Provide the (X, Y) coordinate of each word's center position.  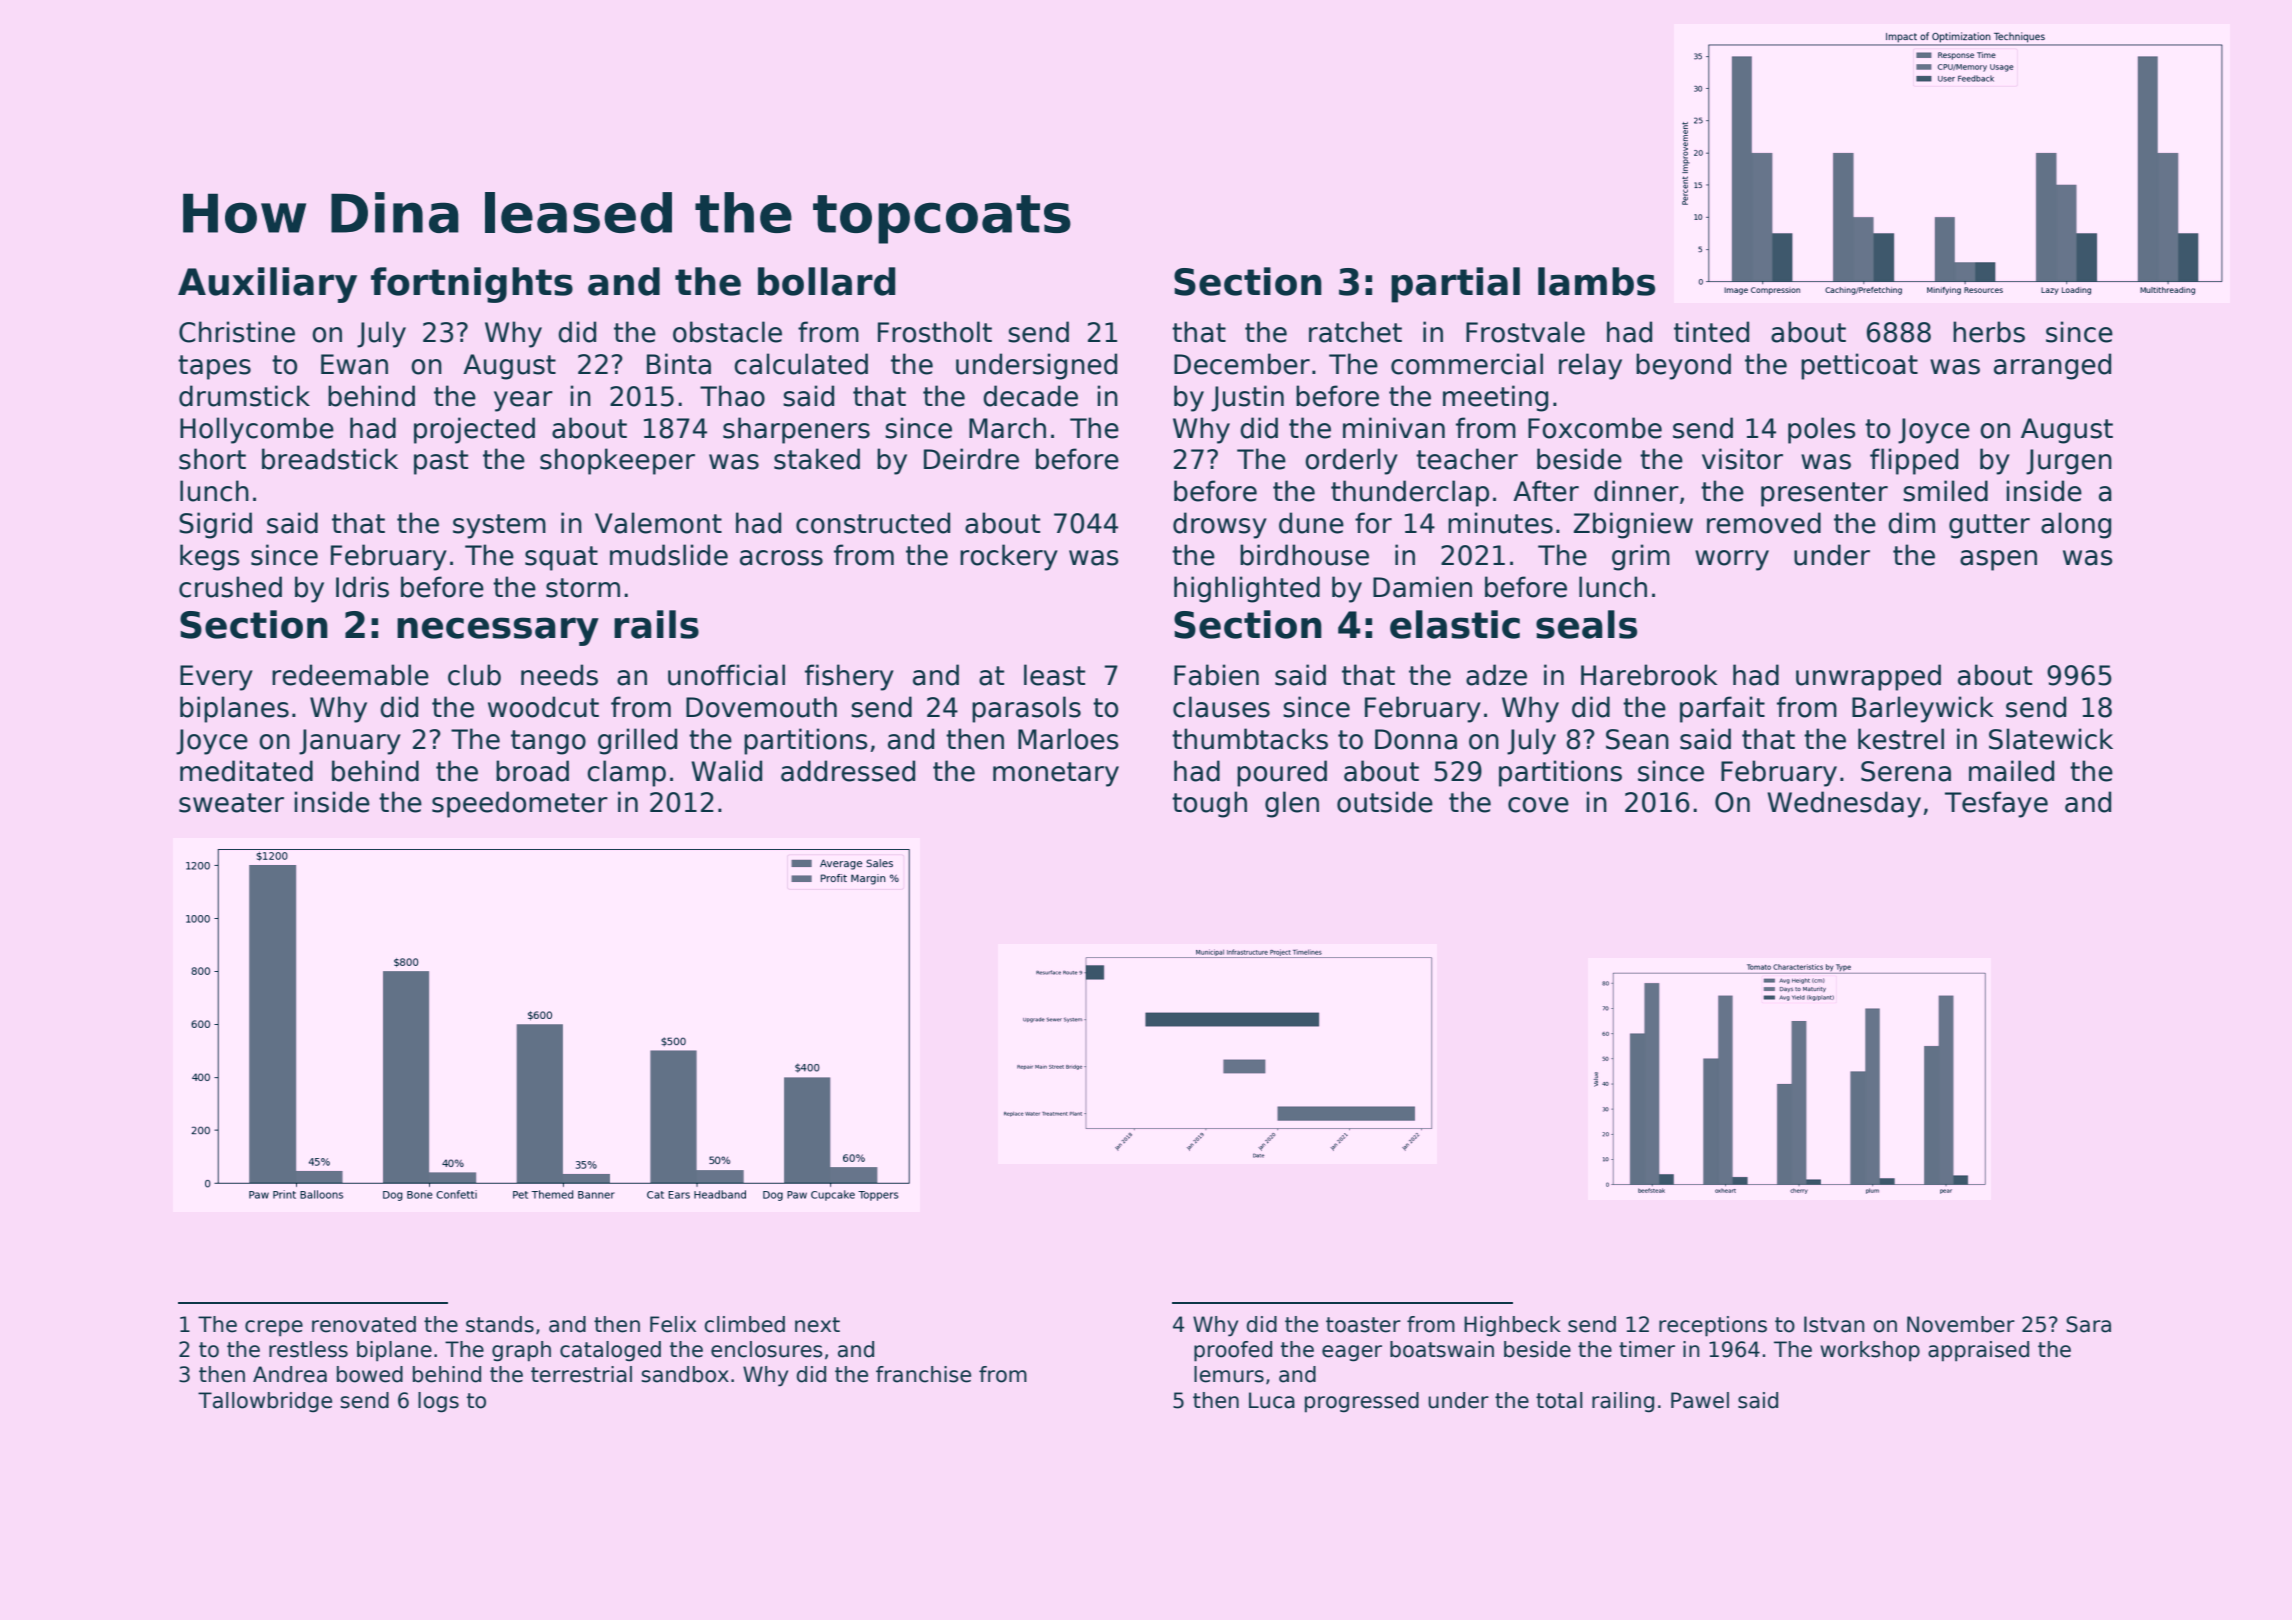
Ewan (354, 364)
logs (438, 1402)
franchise (923, 1374)
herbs (1989, 332)
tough (1209, 804)
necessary (498, 631)
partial (1455, 285)
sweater (231, 803)
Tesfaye (1996, 804)
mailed (2011, 771)
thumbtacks (1250, 739)
